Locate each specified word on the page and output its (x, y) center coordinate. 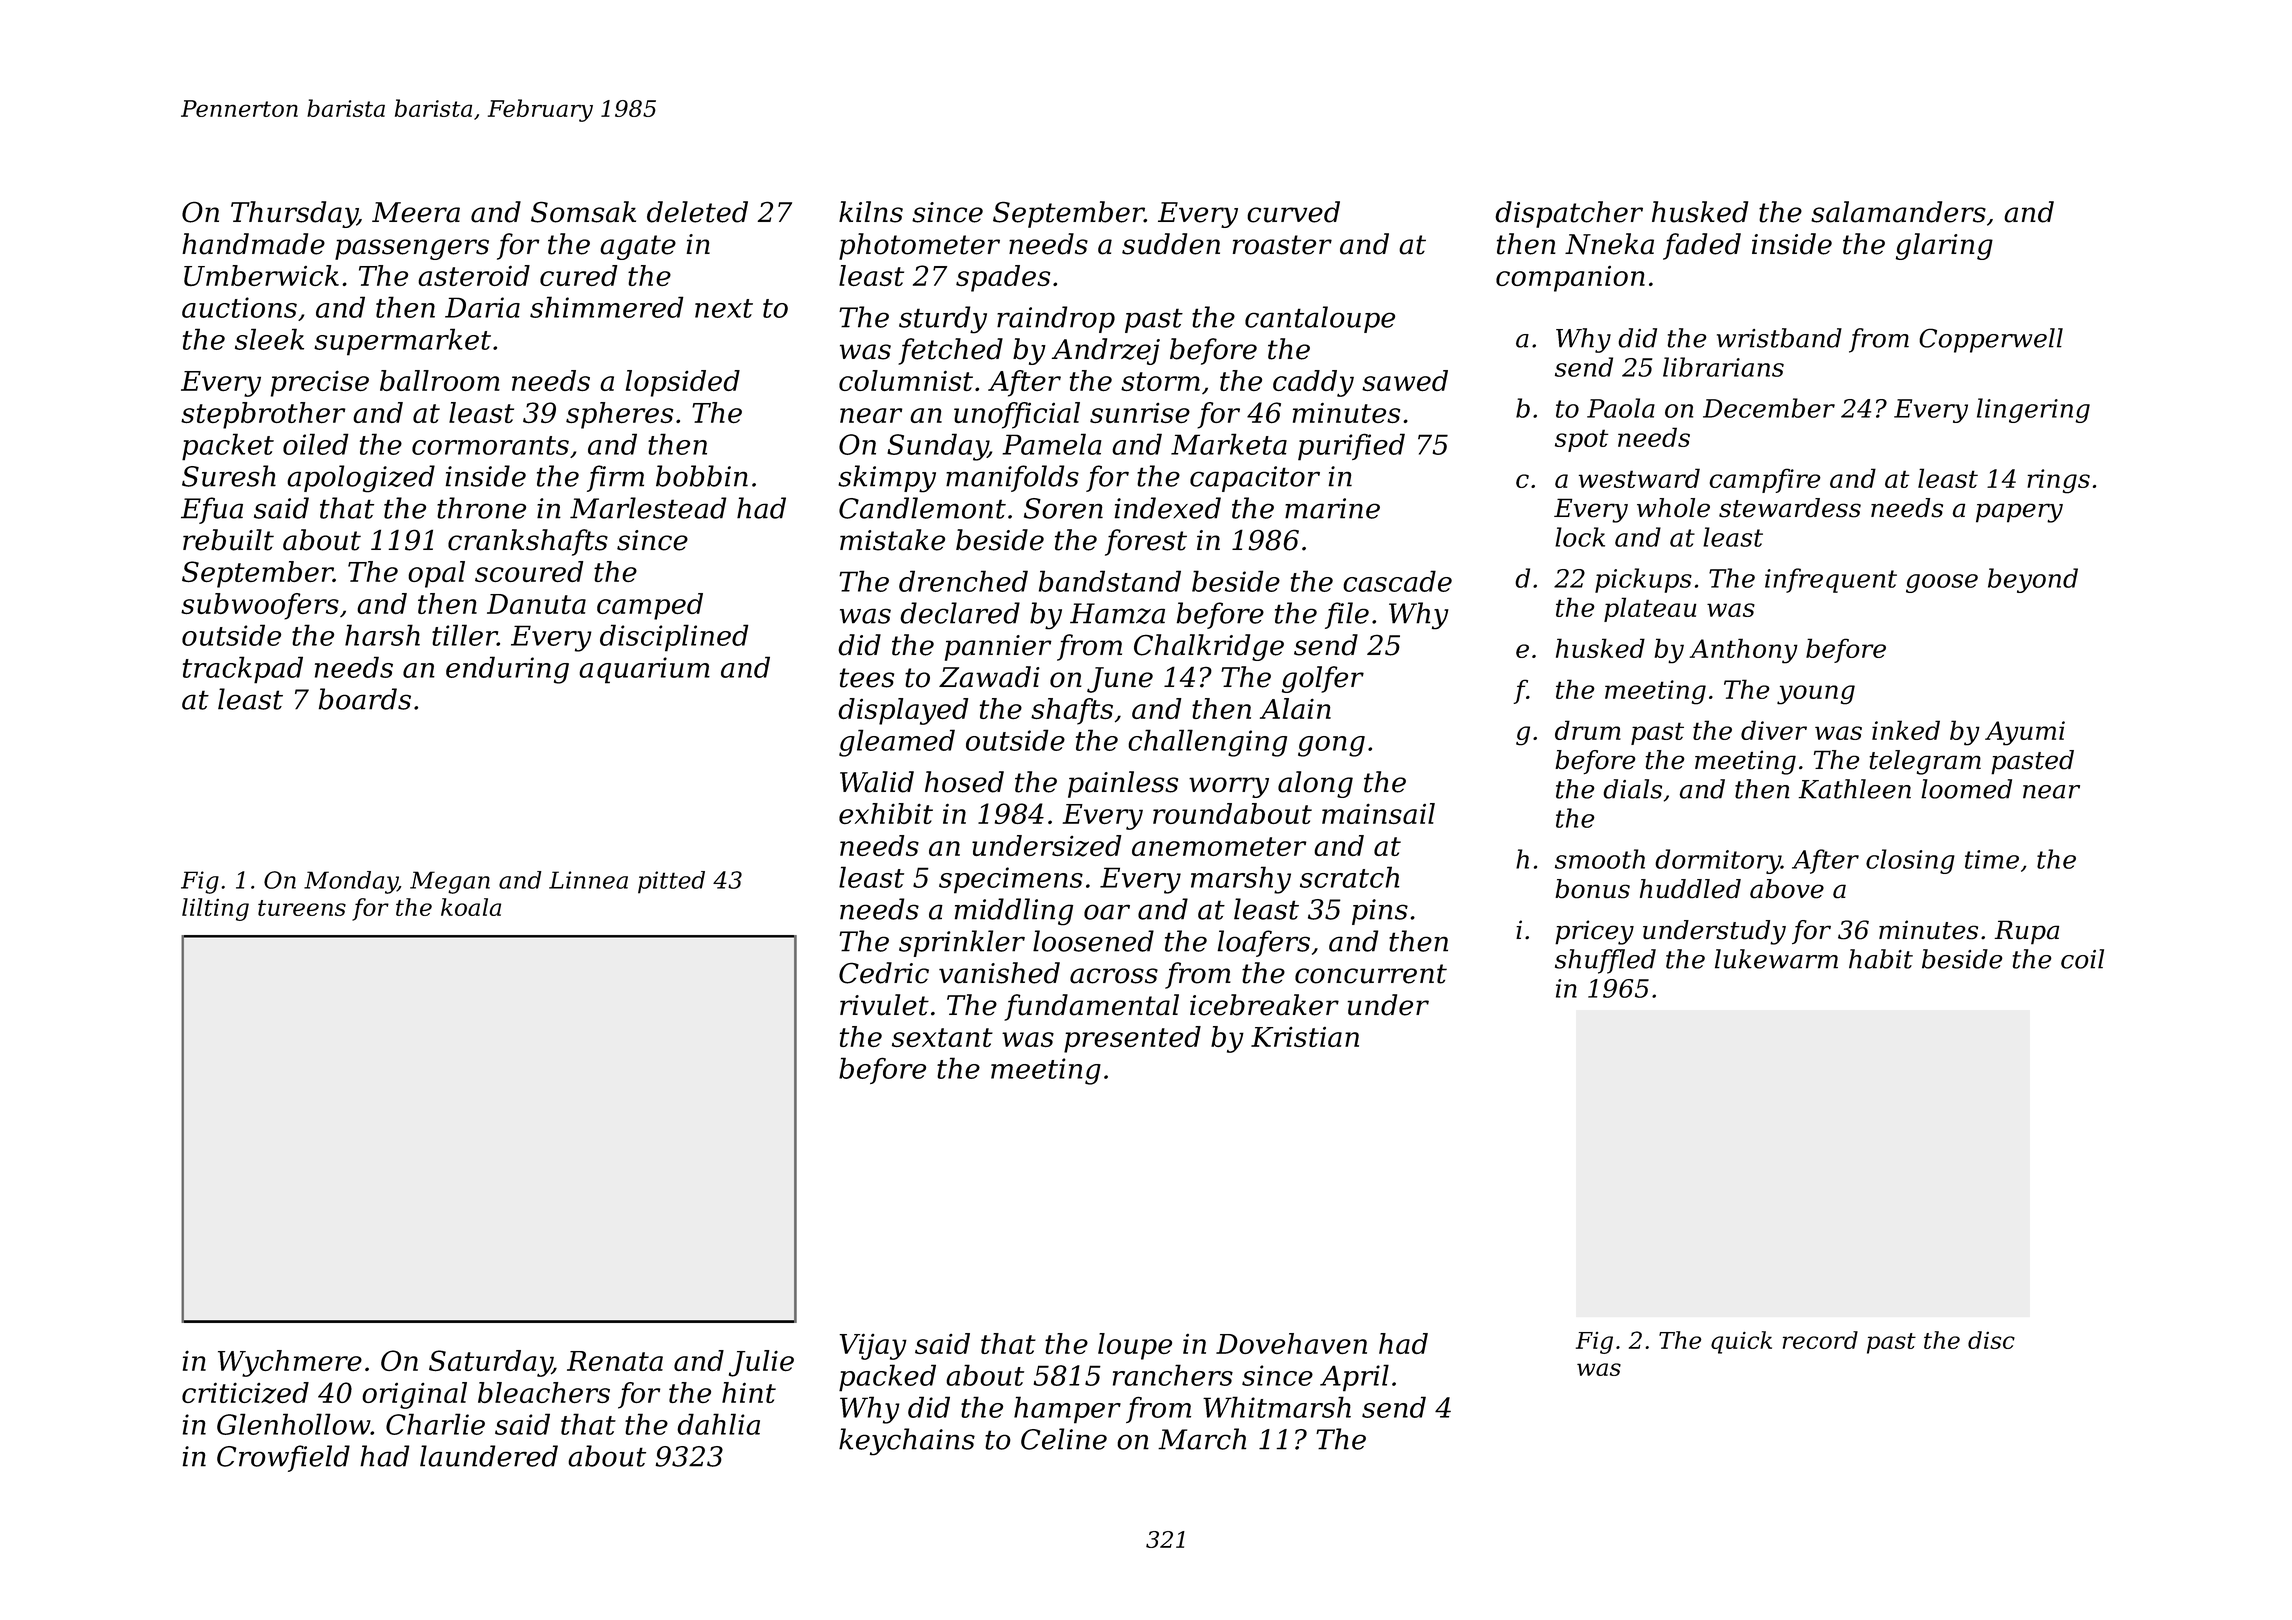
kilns (871, 212)
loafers (1263, 943)
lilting (215, 909)
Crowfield (283, 1458)
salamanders (1898, 212)
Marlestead (648, 508)
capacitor (1255, 479)
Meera (416, 212)
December (1769, 408)
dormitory (1718, 861)
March (1202, 1439)
